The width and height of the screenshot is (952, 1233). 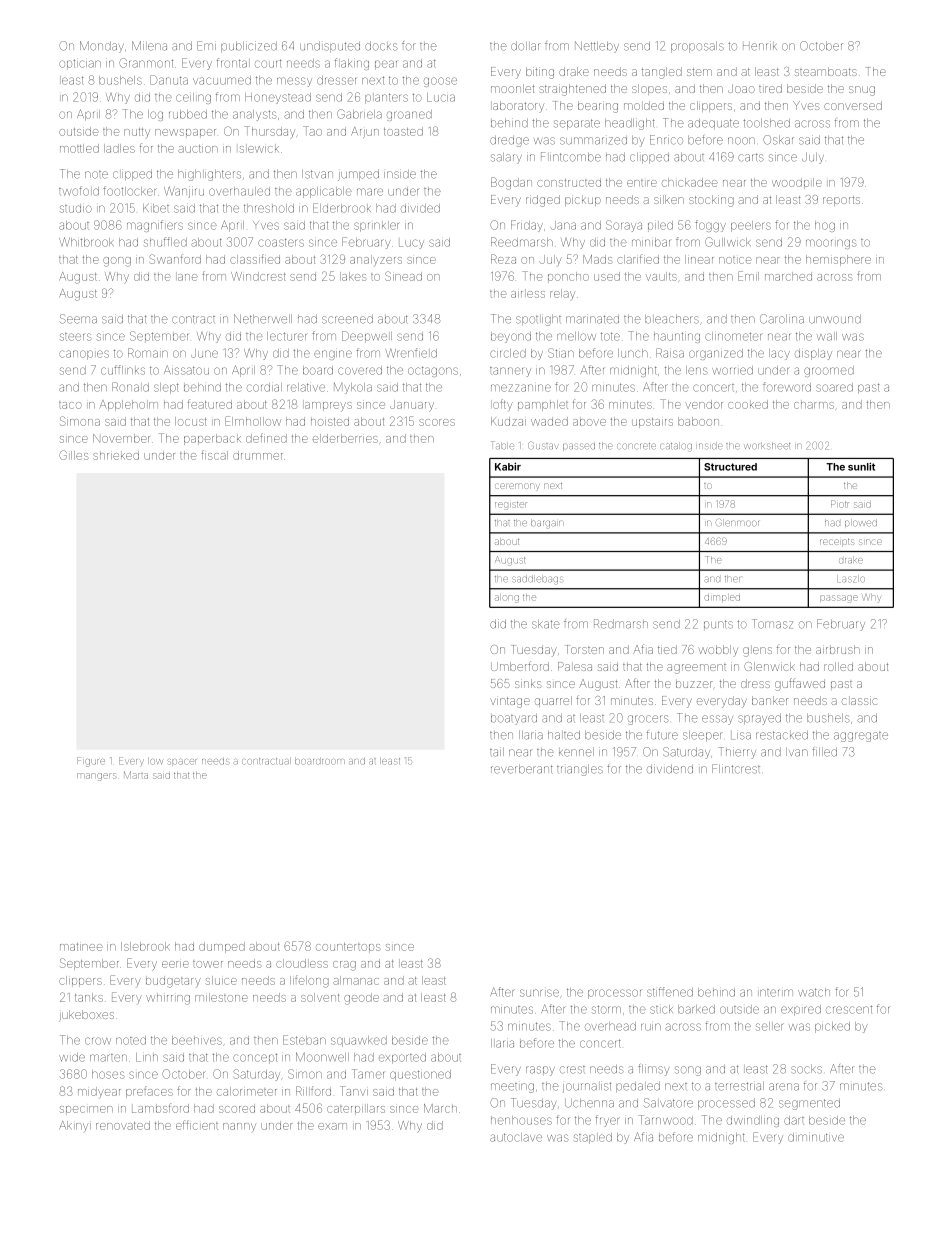 What do you see at coordinates (690, 182) in the screenshot?
I see `chickadee` at bounding box center [690, 182].
